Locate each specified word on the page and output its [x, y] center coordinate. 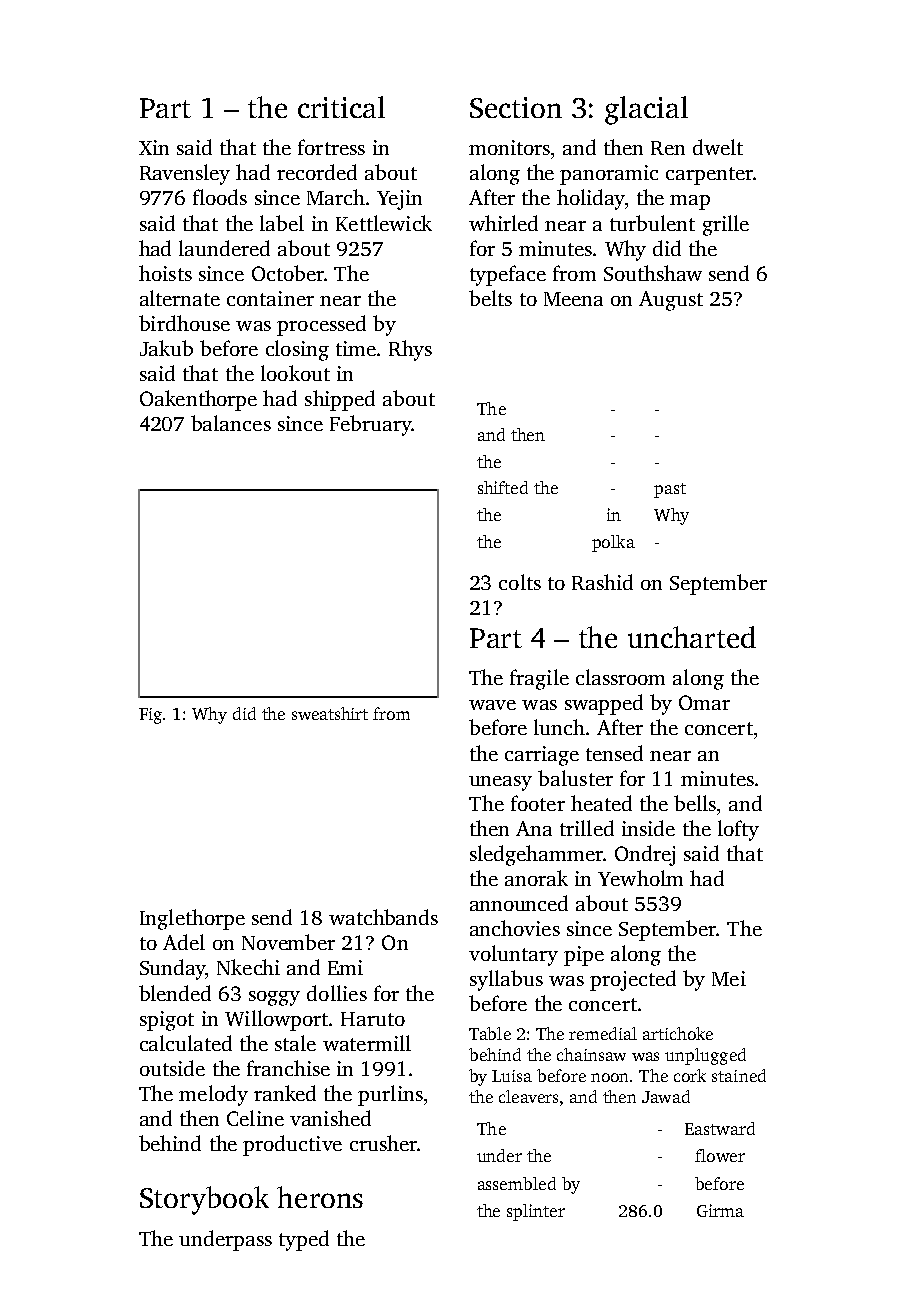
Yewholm [640, 878]
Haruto [373, 1019]
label [282, 223]
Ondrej [645, 855]
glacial [646, 110]
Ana [534, 828]
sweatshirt [330, 713]
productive [292, 1145]
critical [341, 107]
